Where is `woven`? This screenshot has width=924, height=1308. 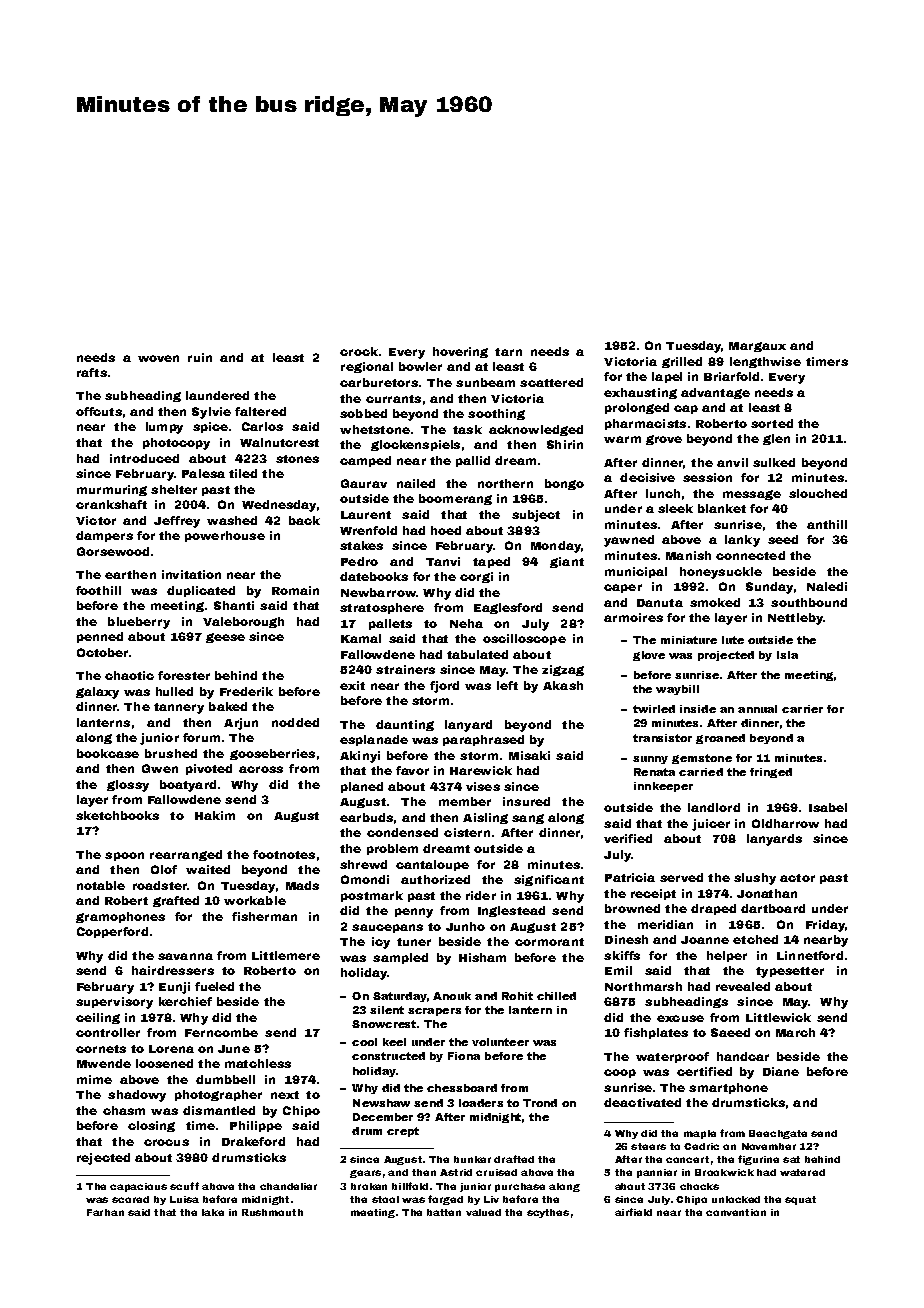
woven is located at coordinates (158, 358).
